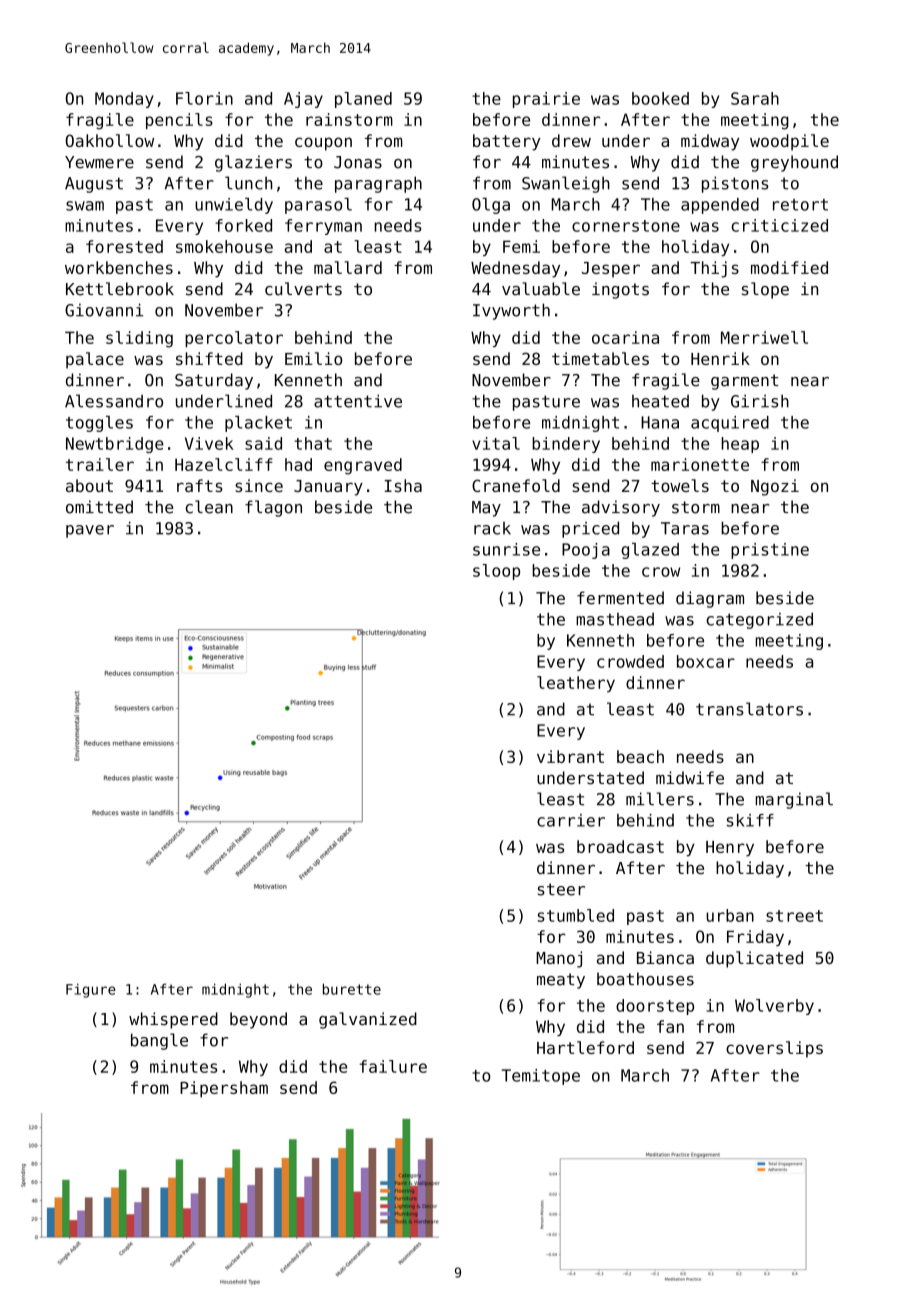 The image size is (908, 1316). I want to click on failure, so click(393, 1066).
